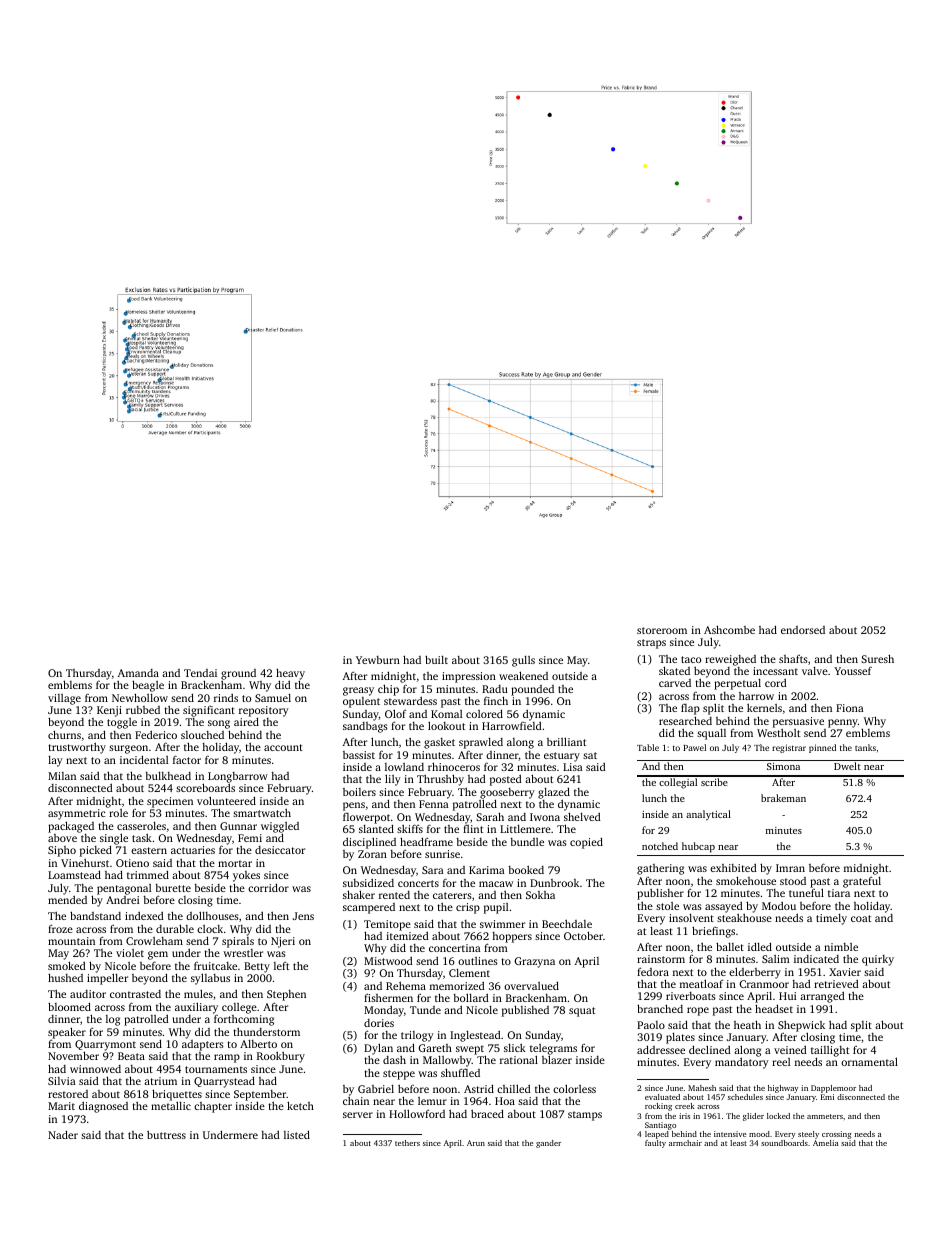  What do you see at coordinates (833, 1089) in the page?
I see `Dapplemoor` at bounding box center [833, 1089].
